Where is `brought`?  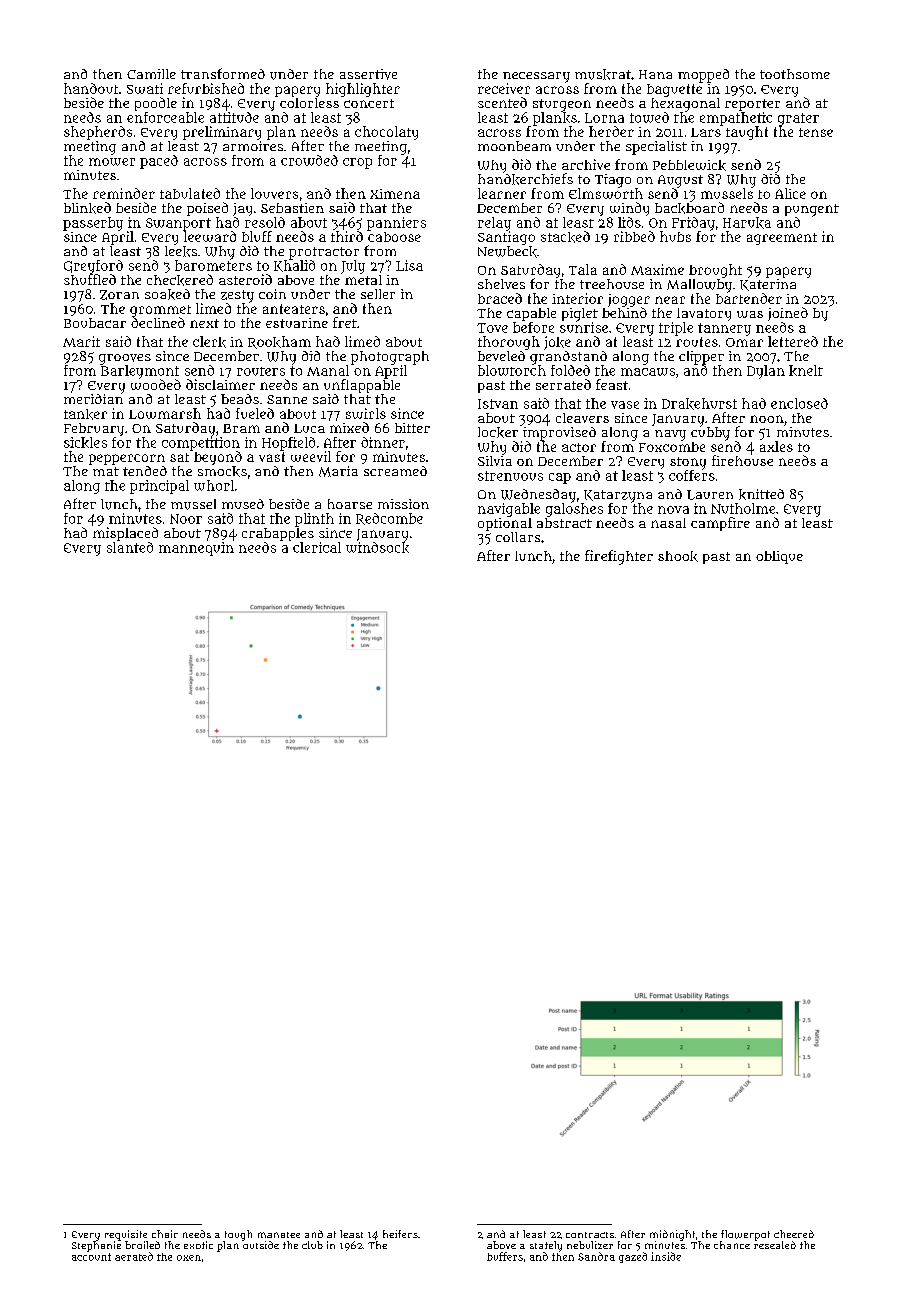
brought is located at coordinates (715, 271).
